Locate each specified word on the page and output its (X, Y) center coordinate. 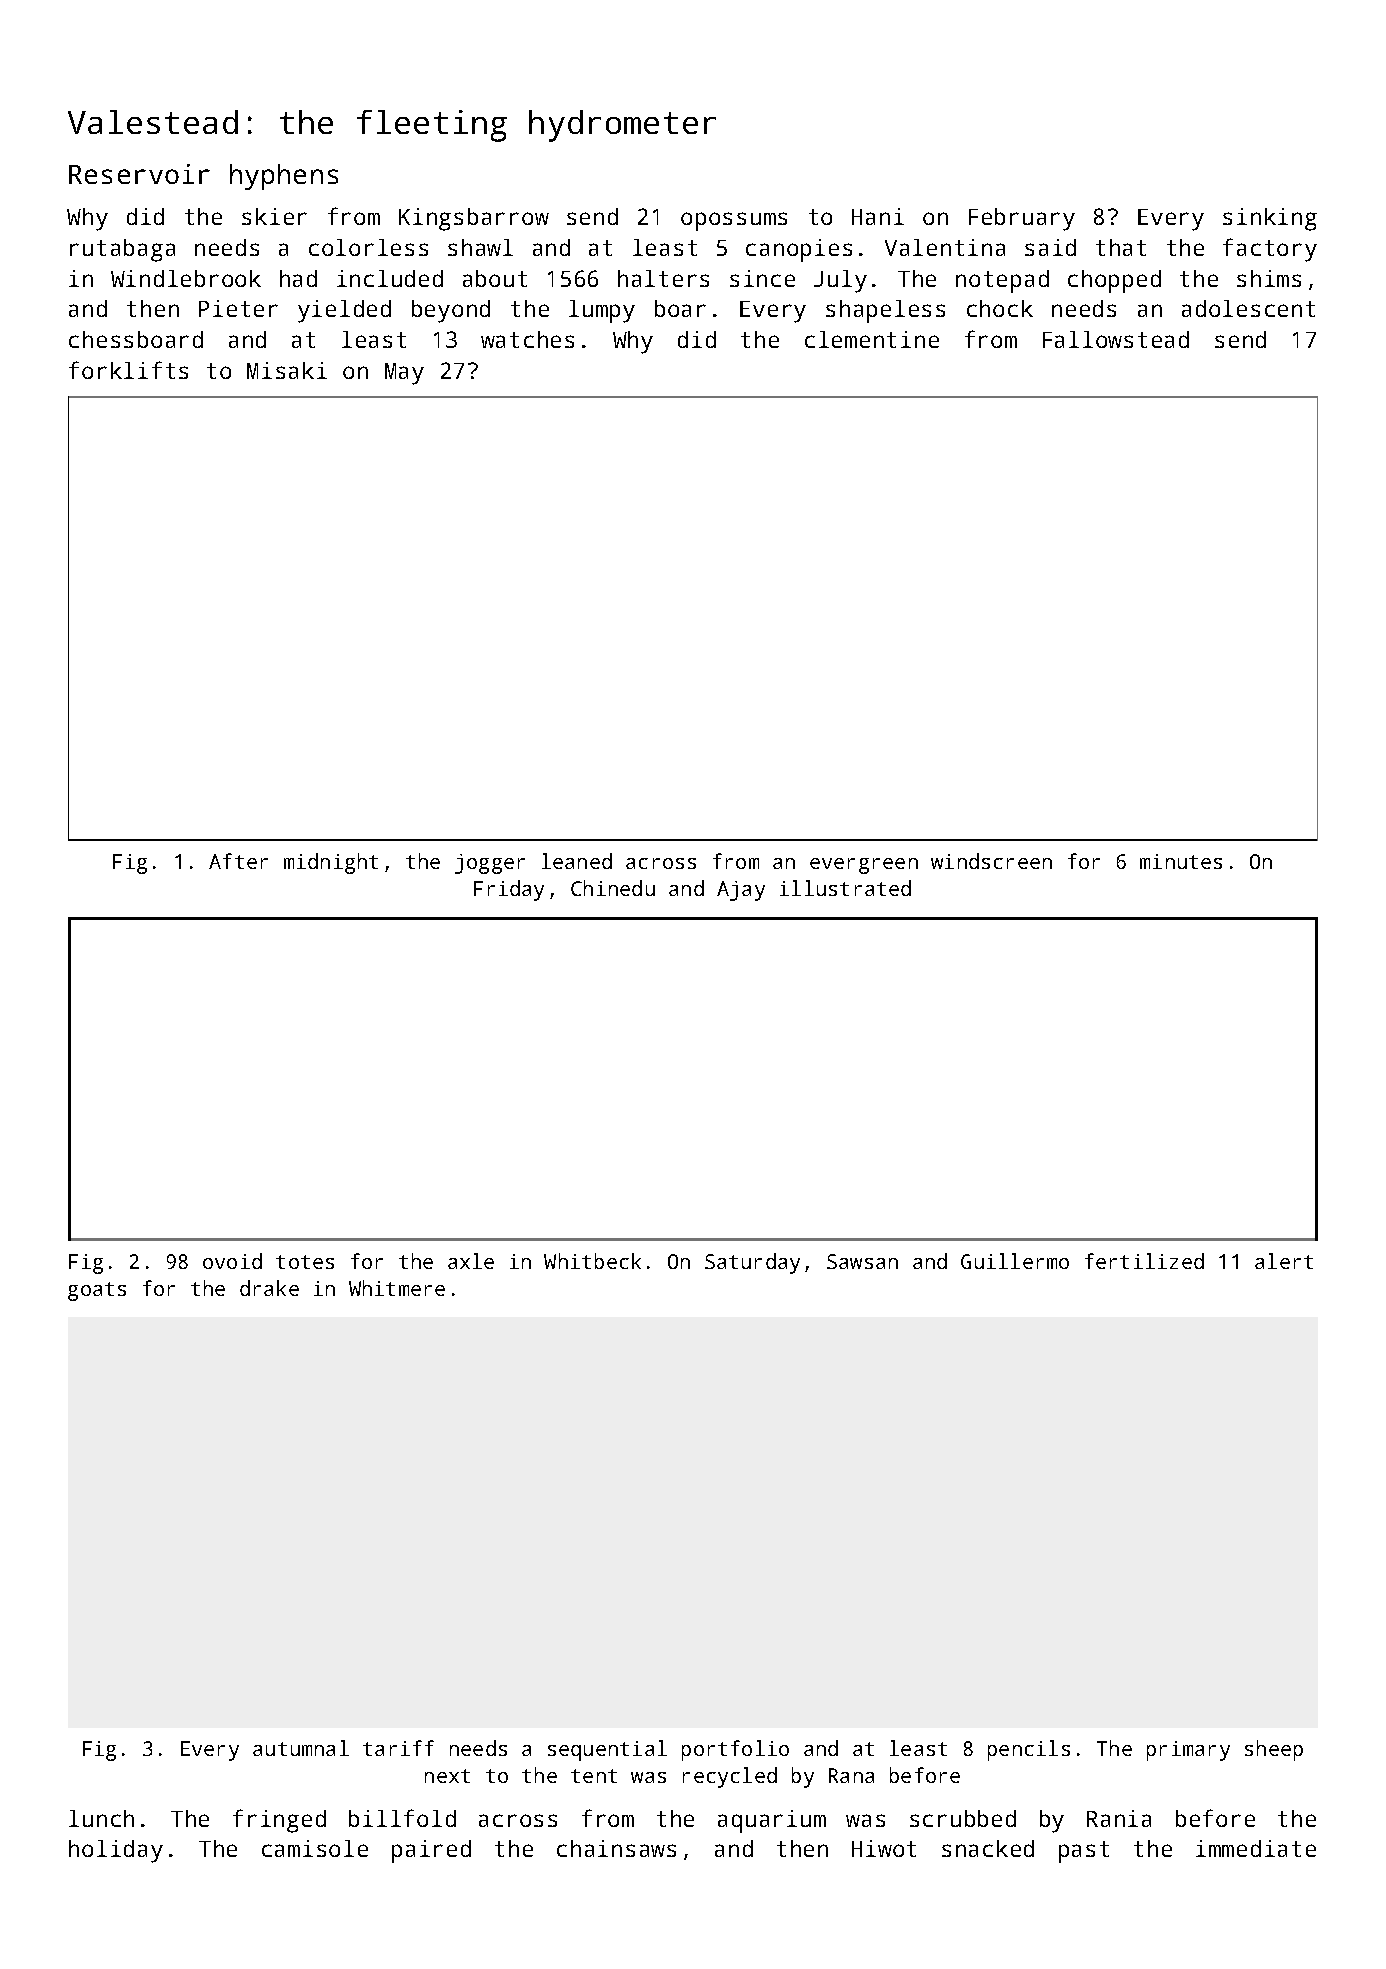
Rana (851, 1775)
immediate (1256, 1848)
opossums (734, 221)
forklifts (128, 370)
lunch (101, 1818)
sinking (1270, 219)
